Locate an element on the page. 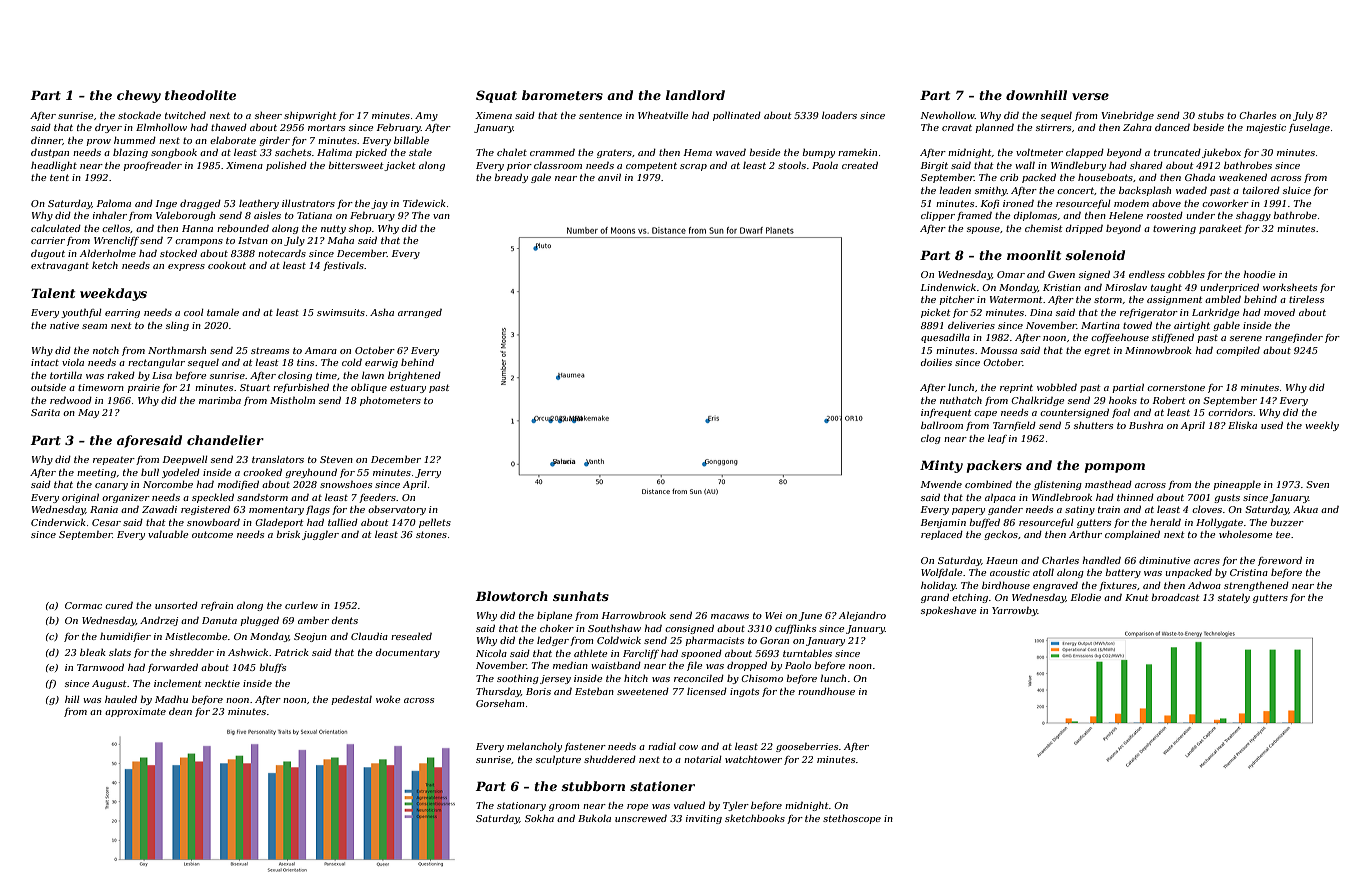 This image has height=887, width=1372. complained is located at coordinates (1132, 535).
